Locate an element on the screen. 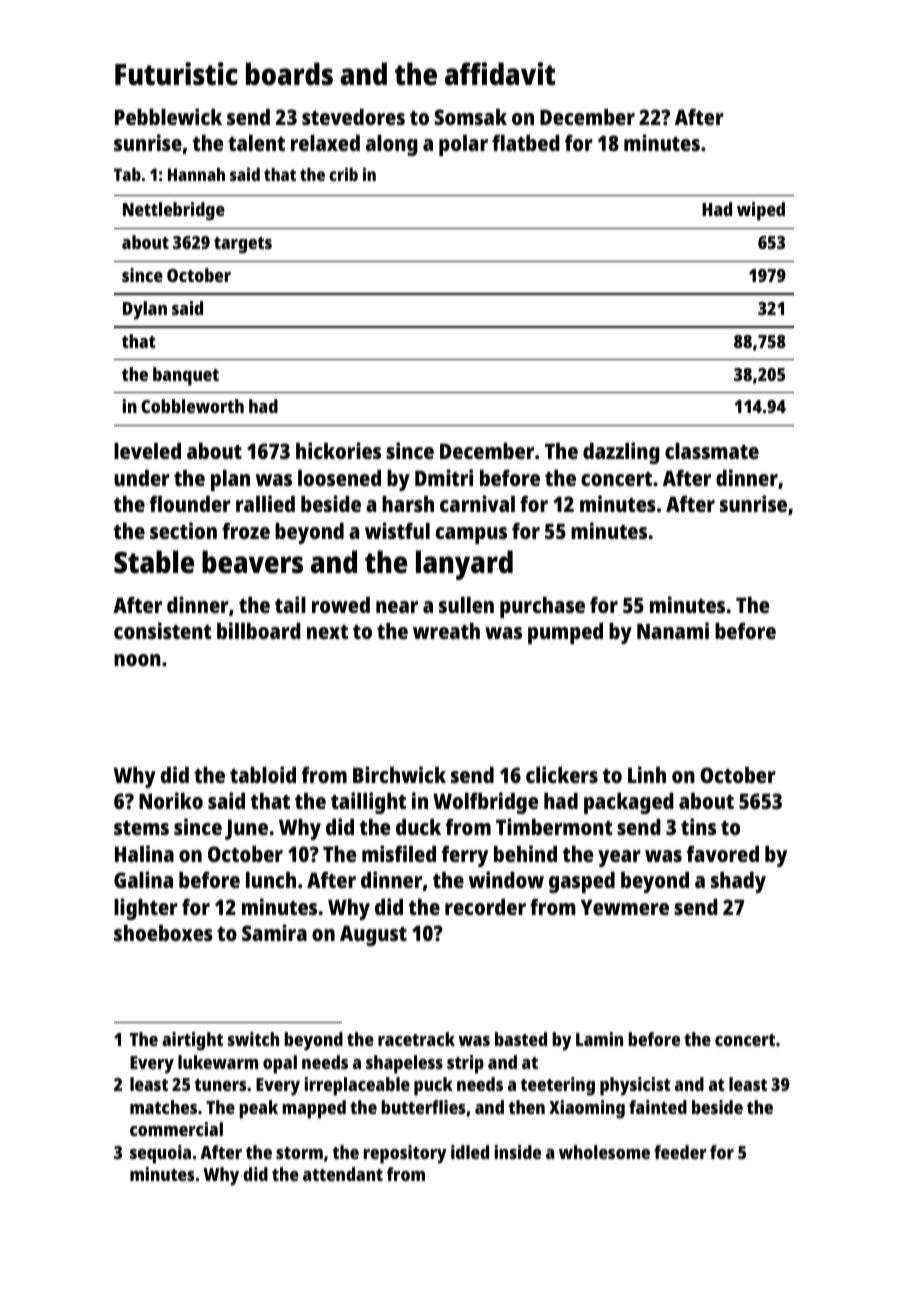 The image size is (908, 1316). feeder is located at coordinates (680, 1152).
